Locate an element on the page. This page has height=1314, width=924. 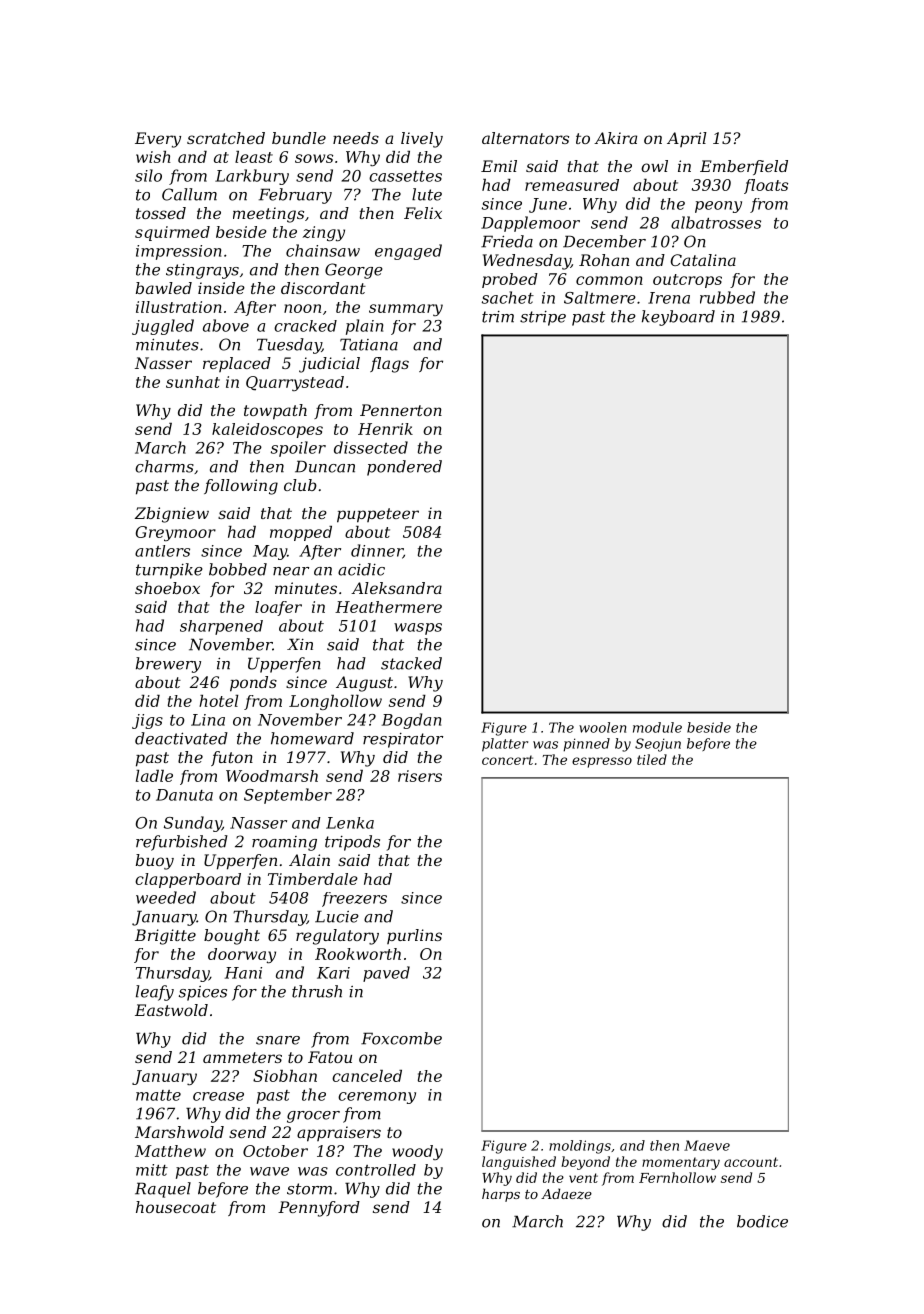
Matthew is located at coordinates (170, 1151).
